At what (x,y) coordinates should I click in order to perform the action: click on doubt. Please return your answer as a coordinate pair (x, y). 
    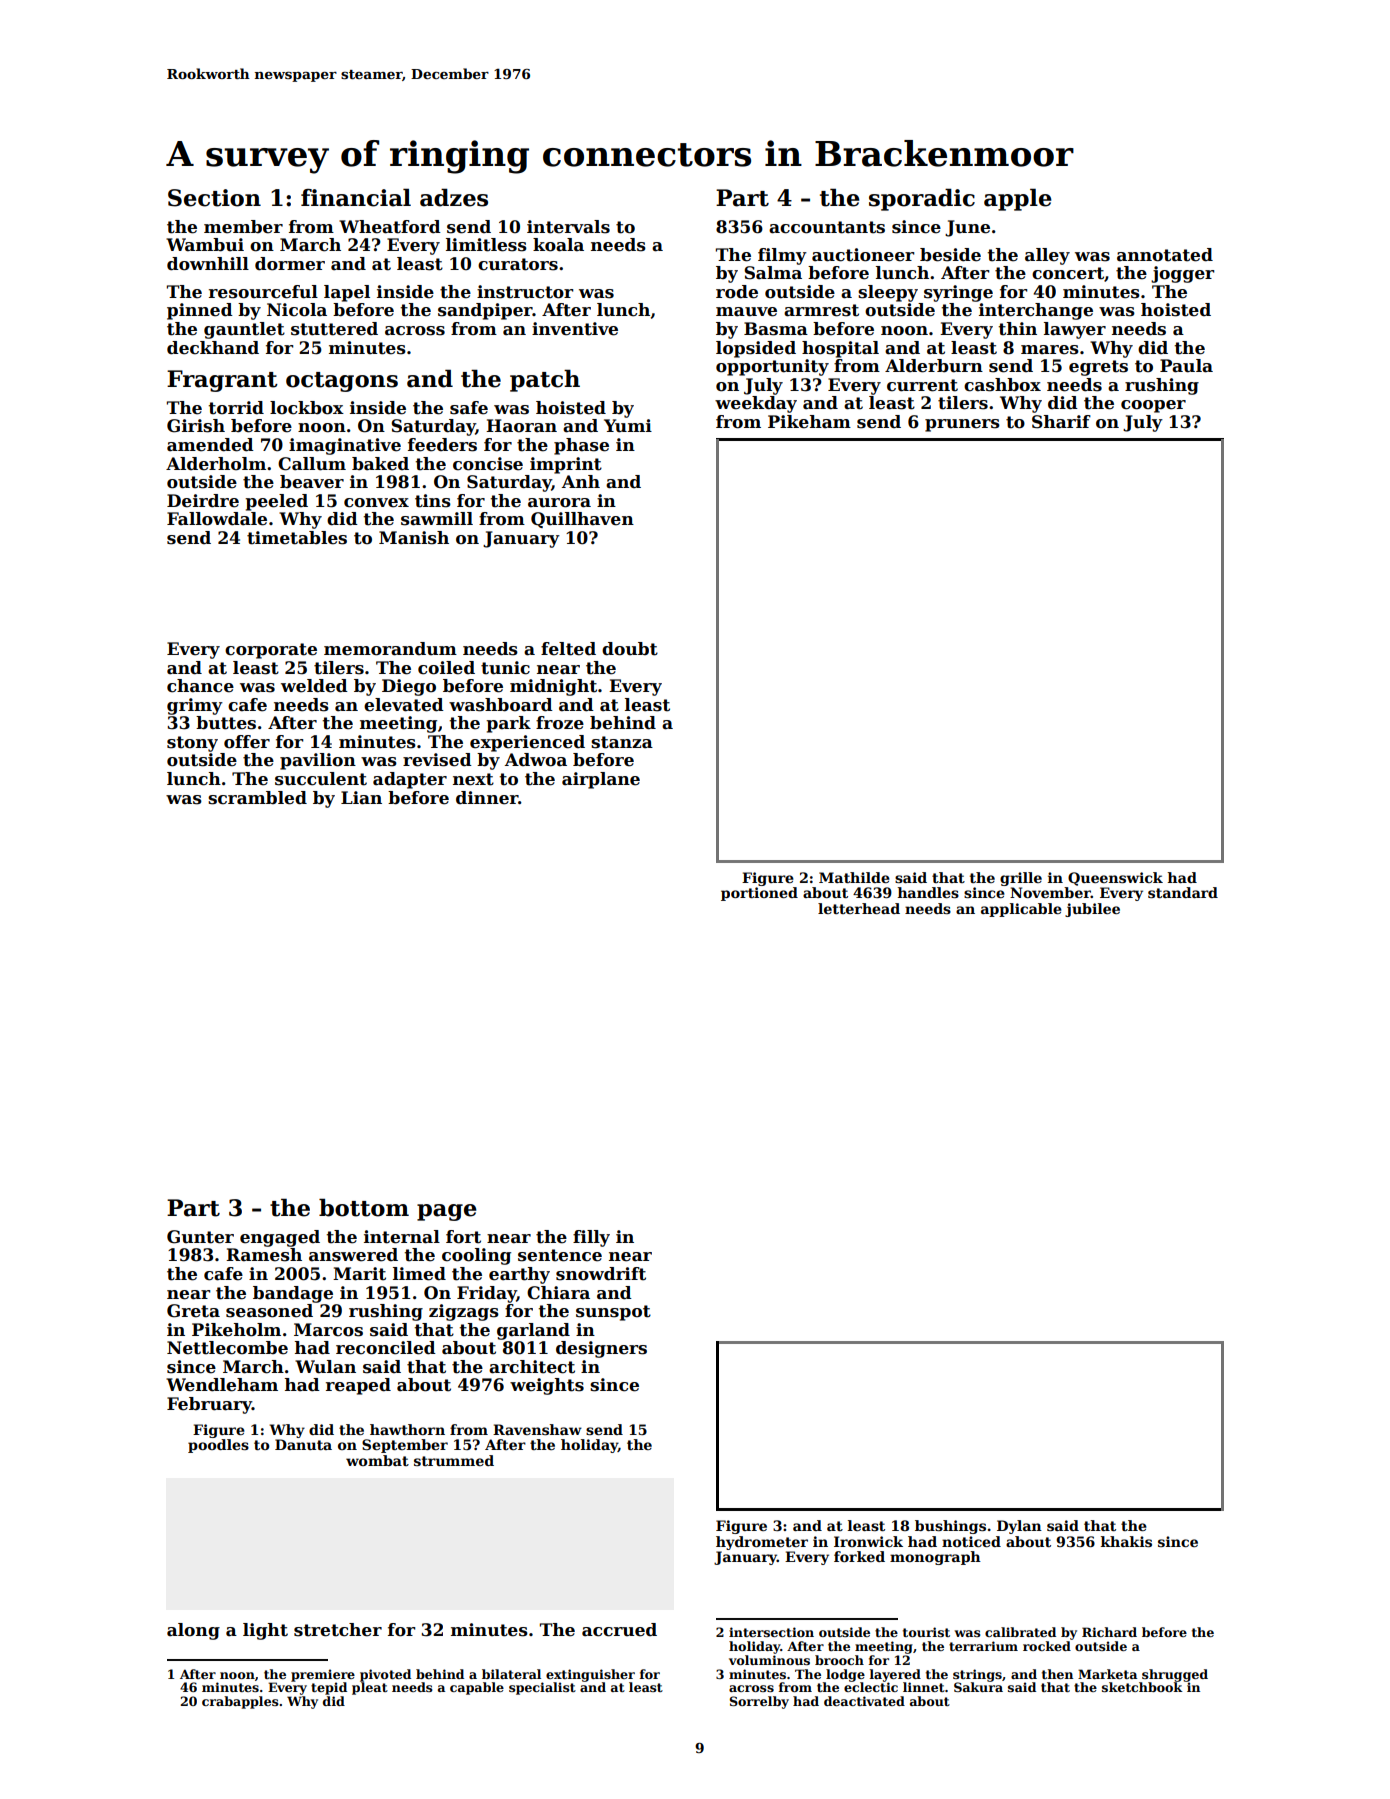
    Looking at the image, I should click on (630, 649).
